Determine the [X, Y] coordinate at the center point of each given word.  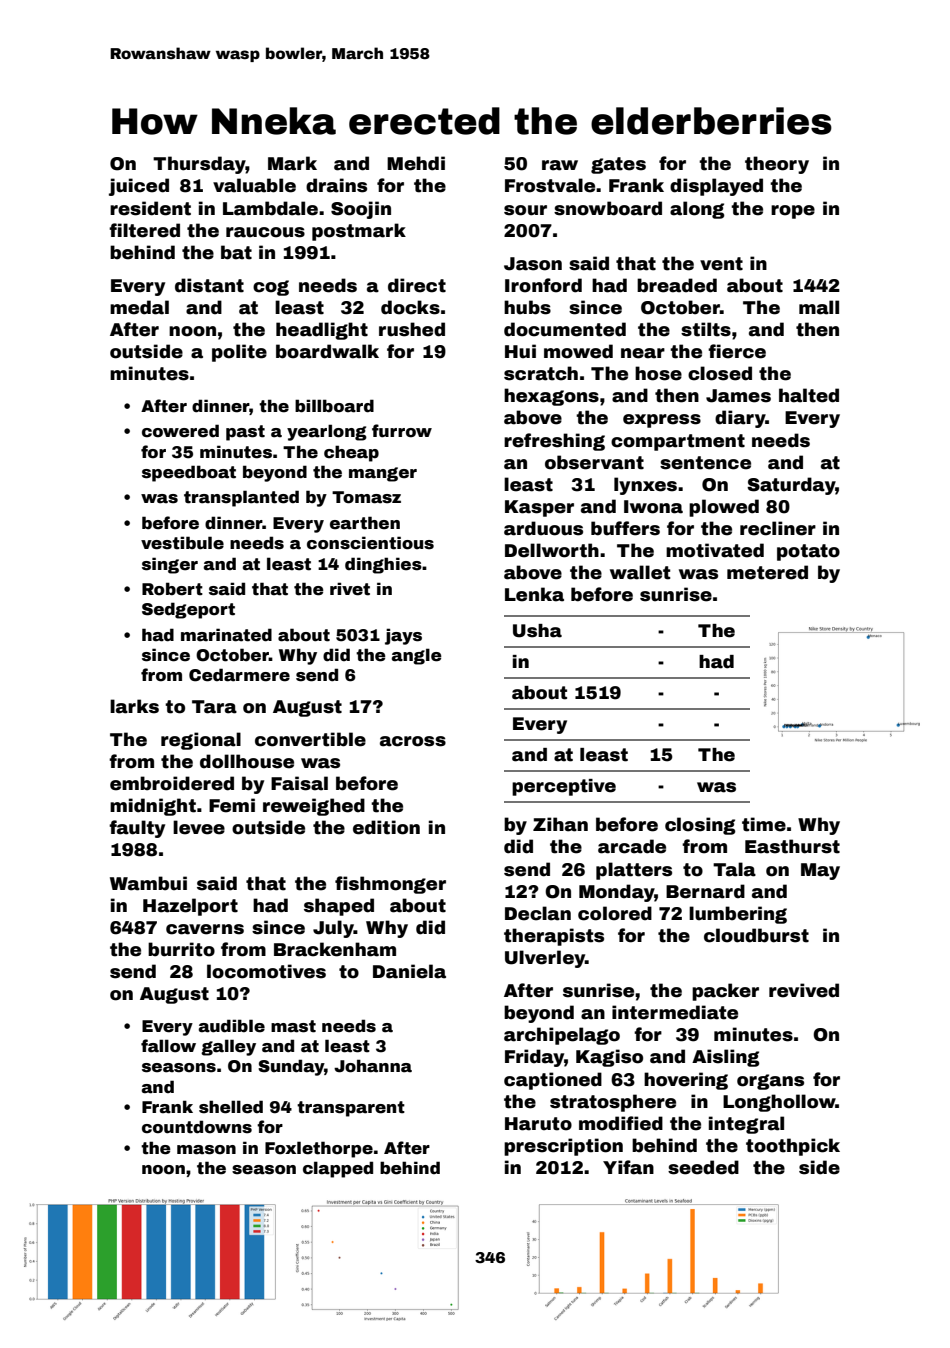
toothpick [793, 1147]
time [764, 824]
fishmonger [390, 885]
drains [336, 185]
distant [209, 285]
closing [700, 826]
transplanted [241, 498]
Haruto [538, 1124]
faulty [137, 829]
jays [403, 636]
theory [777, 165]
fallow [168, 1046]
